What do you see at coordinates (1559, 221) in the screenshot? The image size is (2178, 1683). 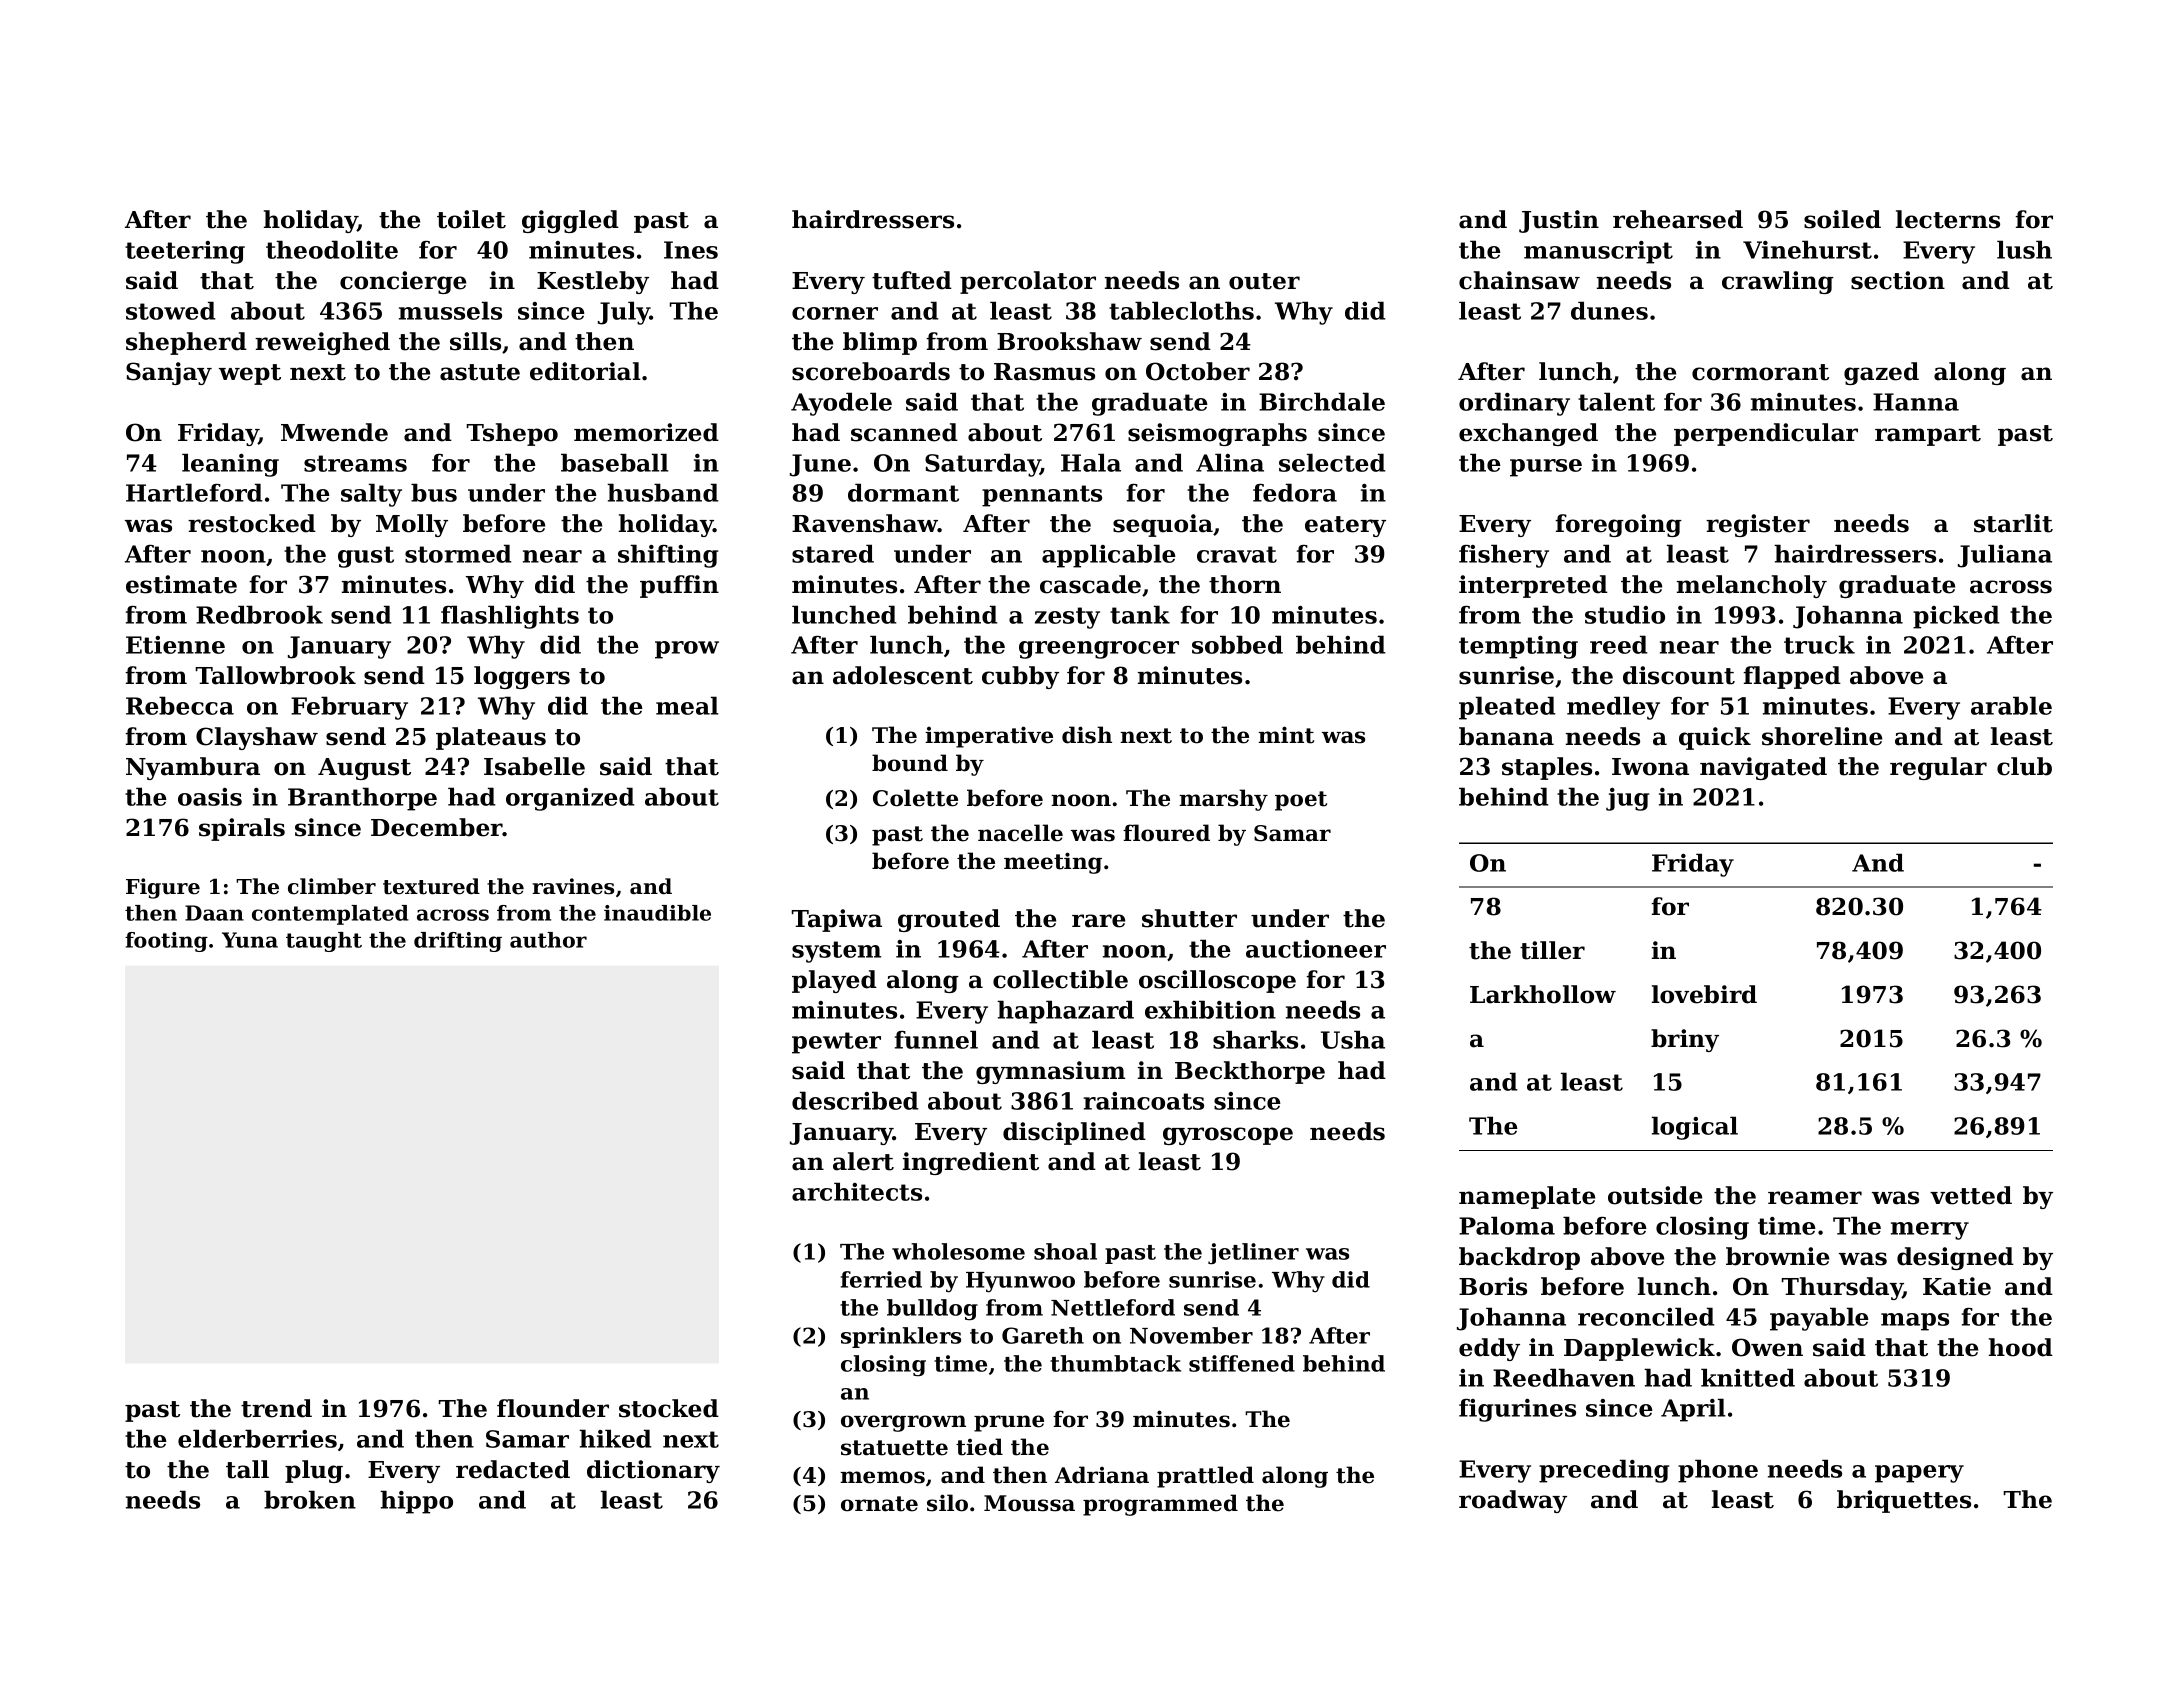 I see `Justin` at bounding box center [1559, 221].
